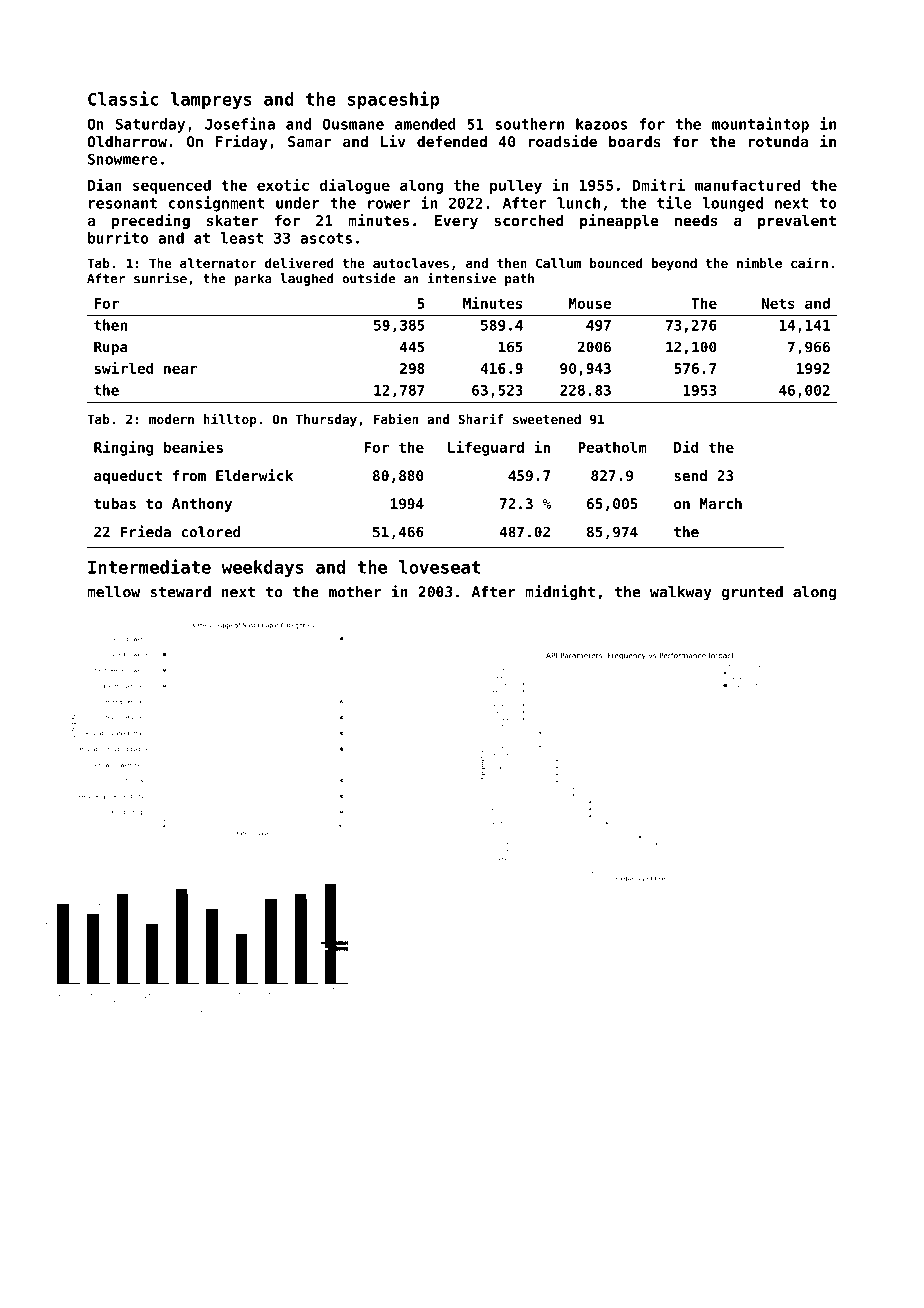  Describe the element at coordinates (560, 593) in the screenshot. I see `midnight` at that location.
